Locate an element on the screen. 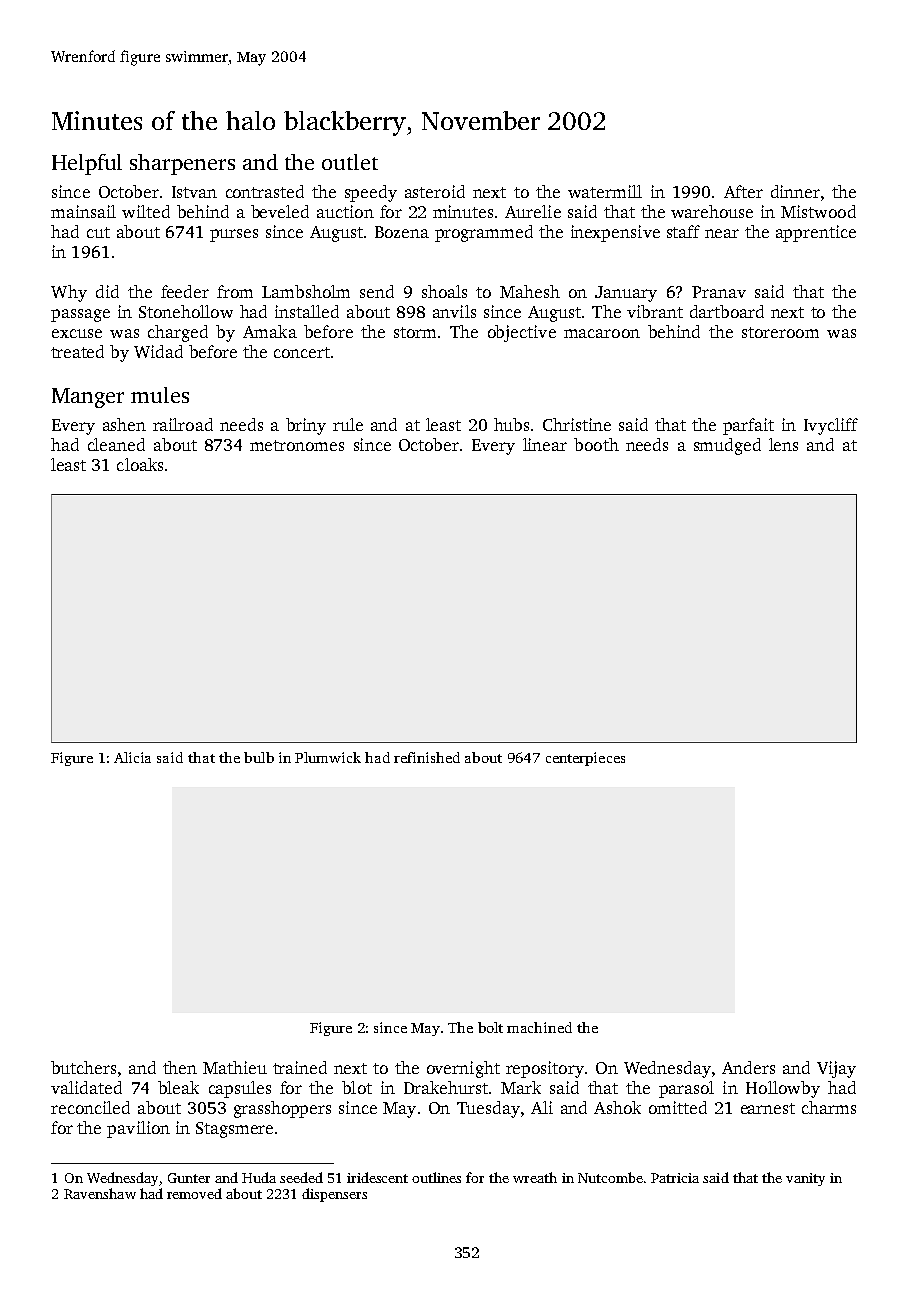  lens is located at coordinates (783, 444).
